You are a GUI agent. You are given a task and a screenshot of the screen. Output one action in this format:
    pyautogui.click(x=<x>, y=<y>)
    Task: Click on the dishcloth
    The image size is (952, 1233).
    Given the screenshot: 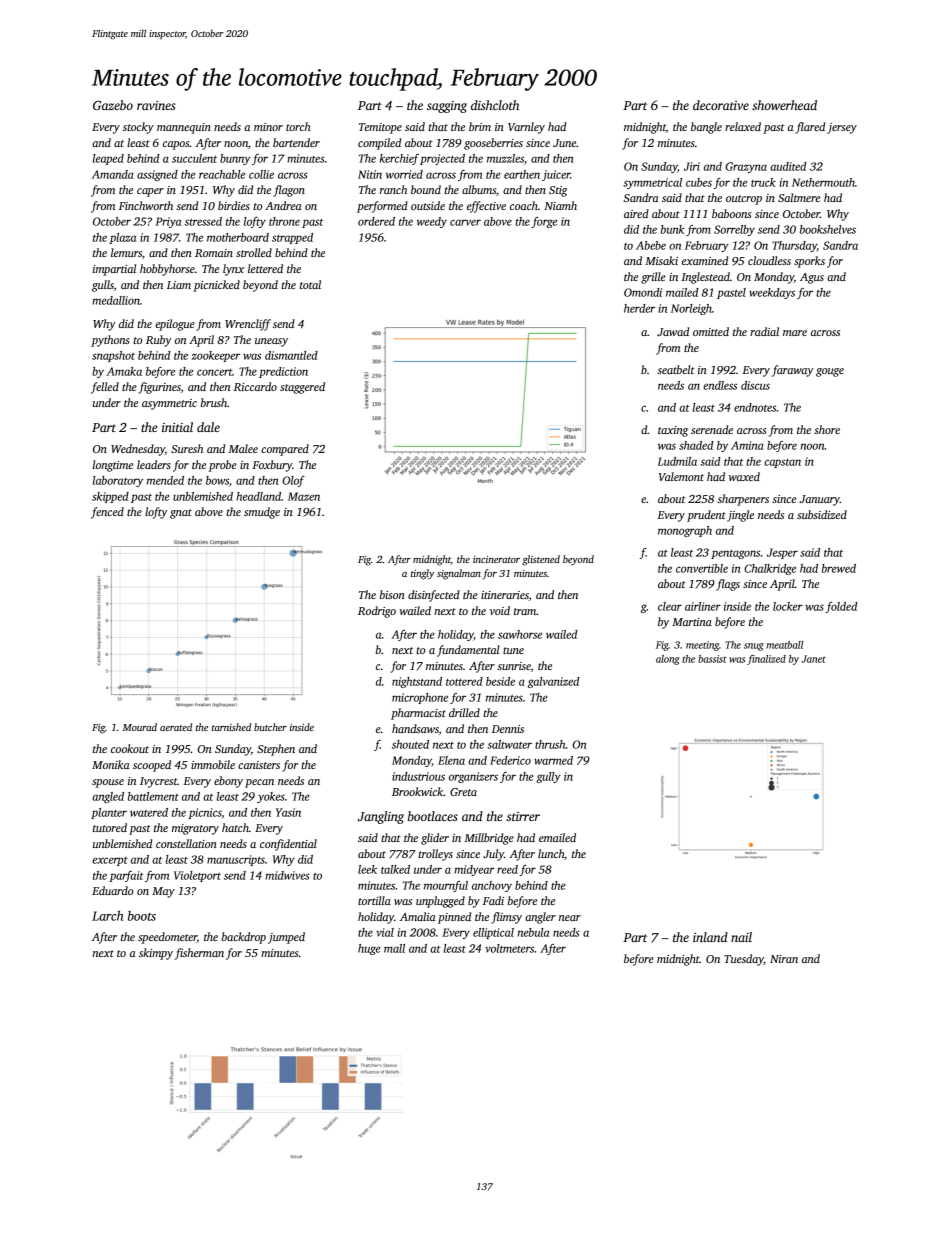 What is the action you would take?
    pyautogui.click(x=495, y=105)
